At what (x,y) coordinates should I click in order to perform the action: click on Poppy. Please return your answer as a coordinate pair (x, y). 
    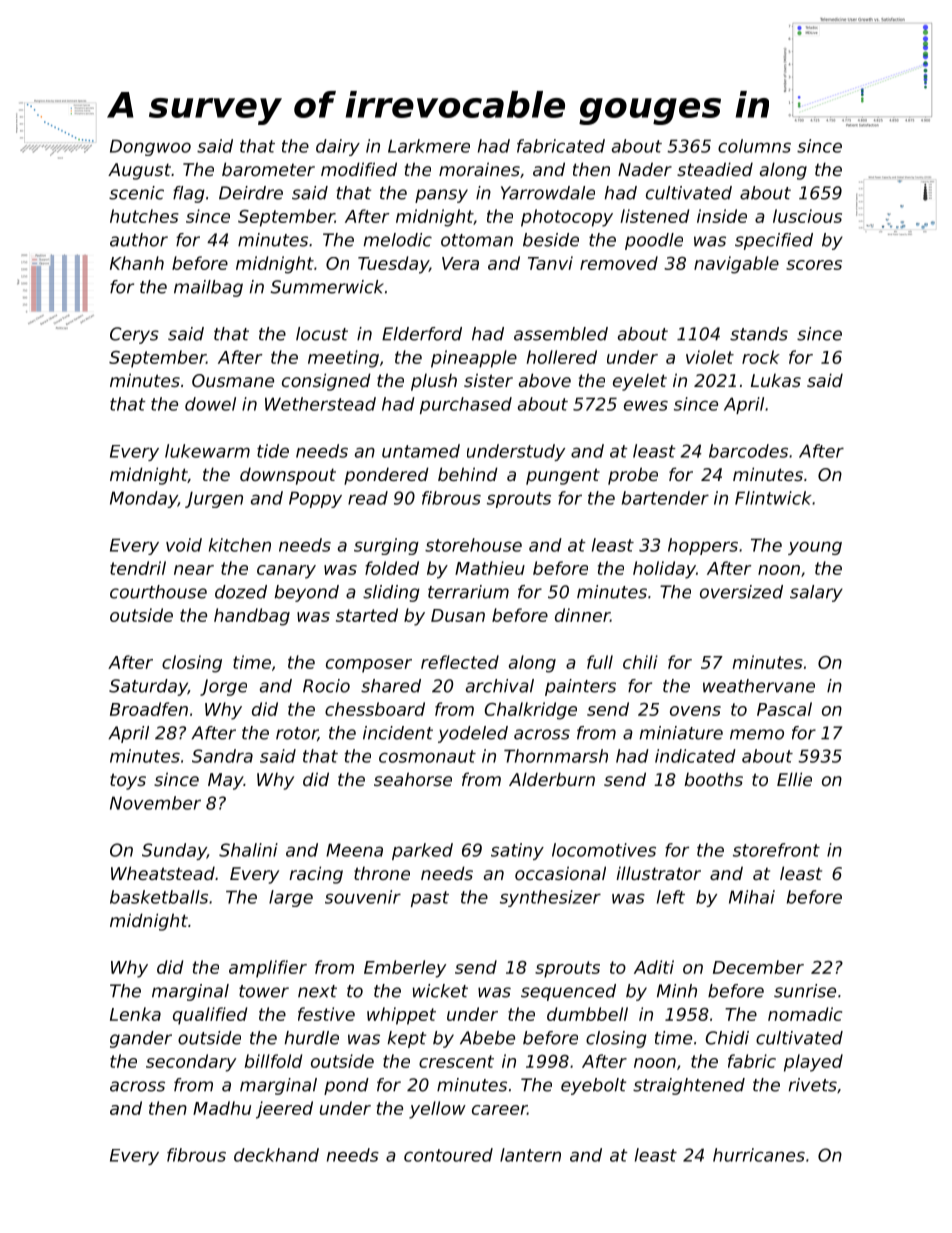
    Looking at the image, I should click on (315, 499).
